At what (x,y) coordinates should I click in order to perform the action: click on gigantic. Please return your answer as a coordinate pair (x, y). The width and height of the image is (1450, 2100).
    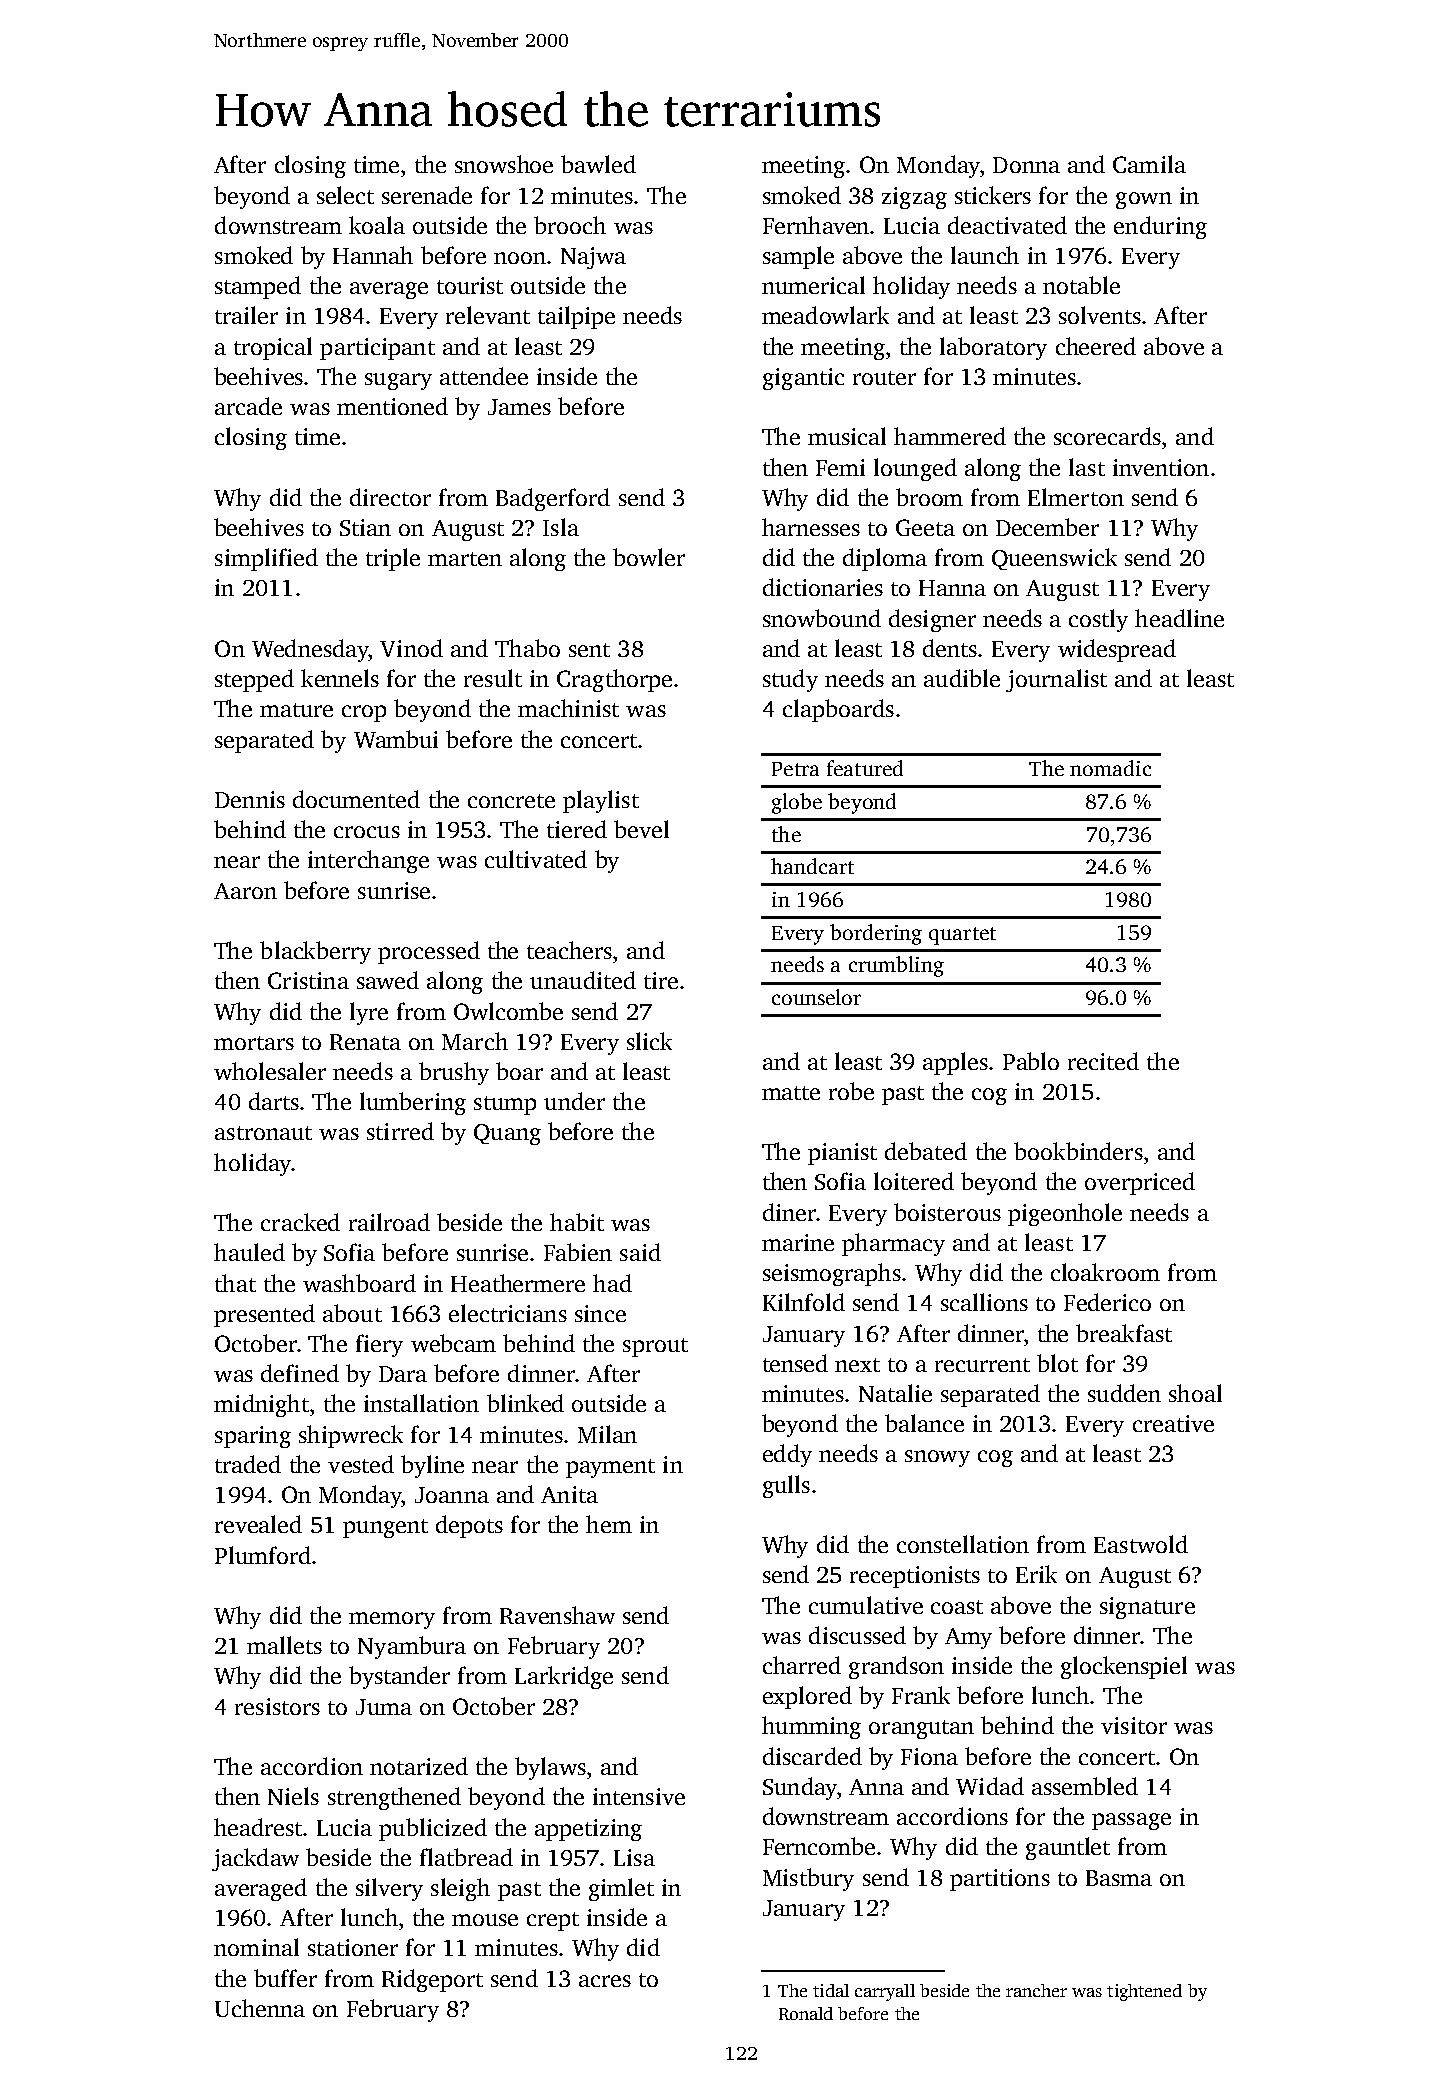
    Looking at the image, I should click on (803, 379).
